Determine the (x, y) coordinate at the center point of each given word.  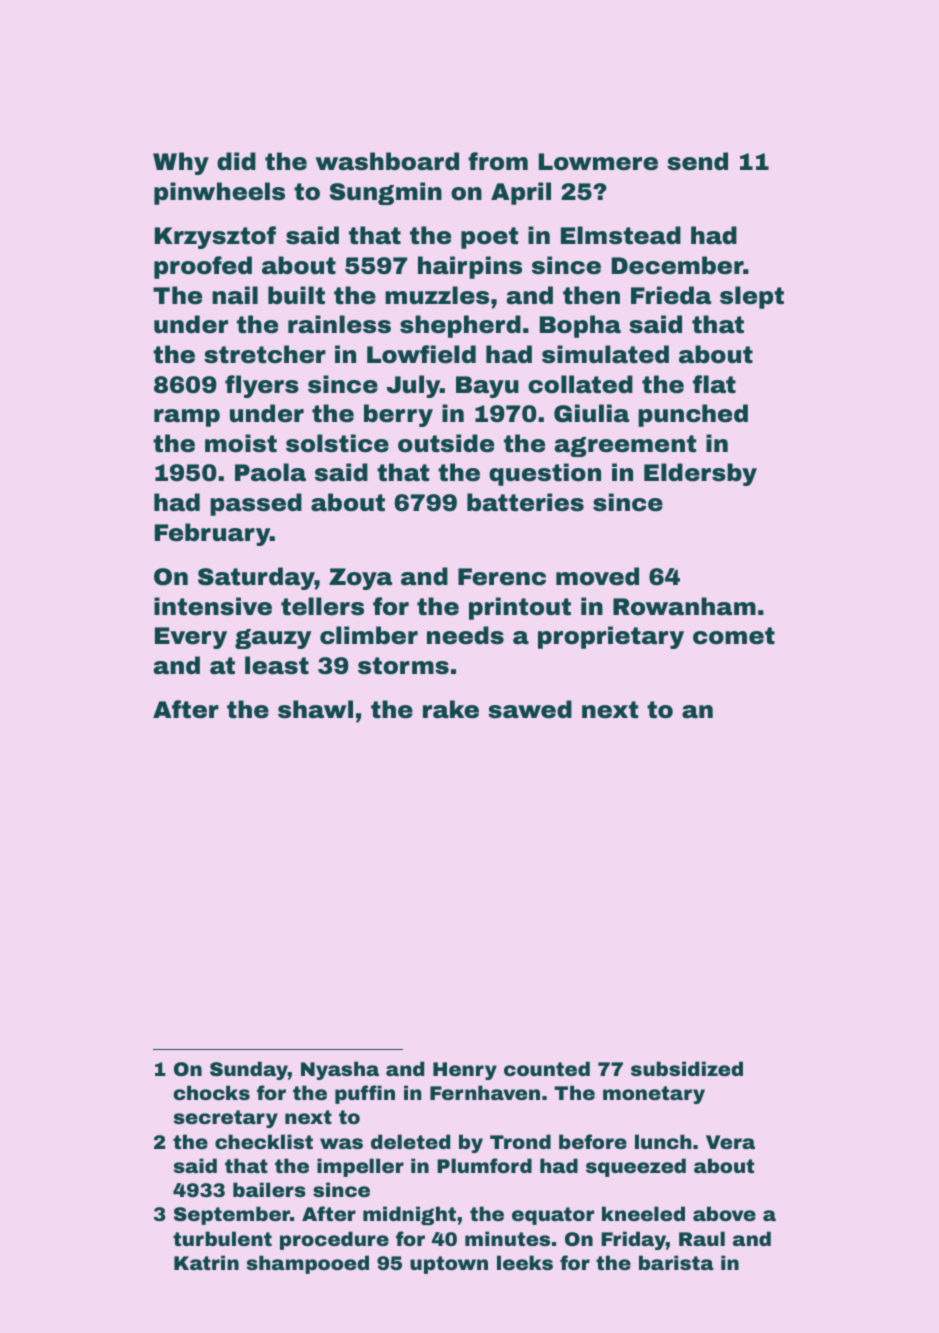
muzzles (437, 295)
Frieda (671, 295)
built (296, 295)
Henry (465, 1071)
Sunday (249, 1070)
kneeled (643, 1213)
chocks (211, 1092)
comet (734, 636)
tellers (322, 606)
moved (597, 576)
